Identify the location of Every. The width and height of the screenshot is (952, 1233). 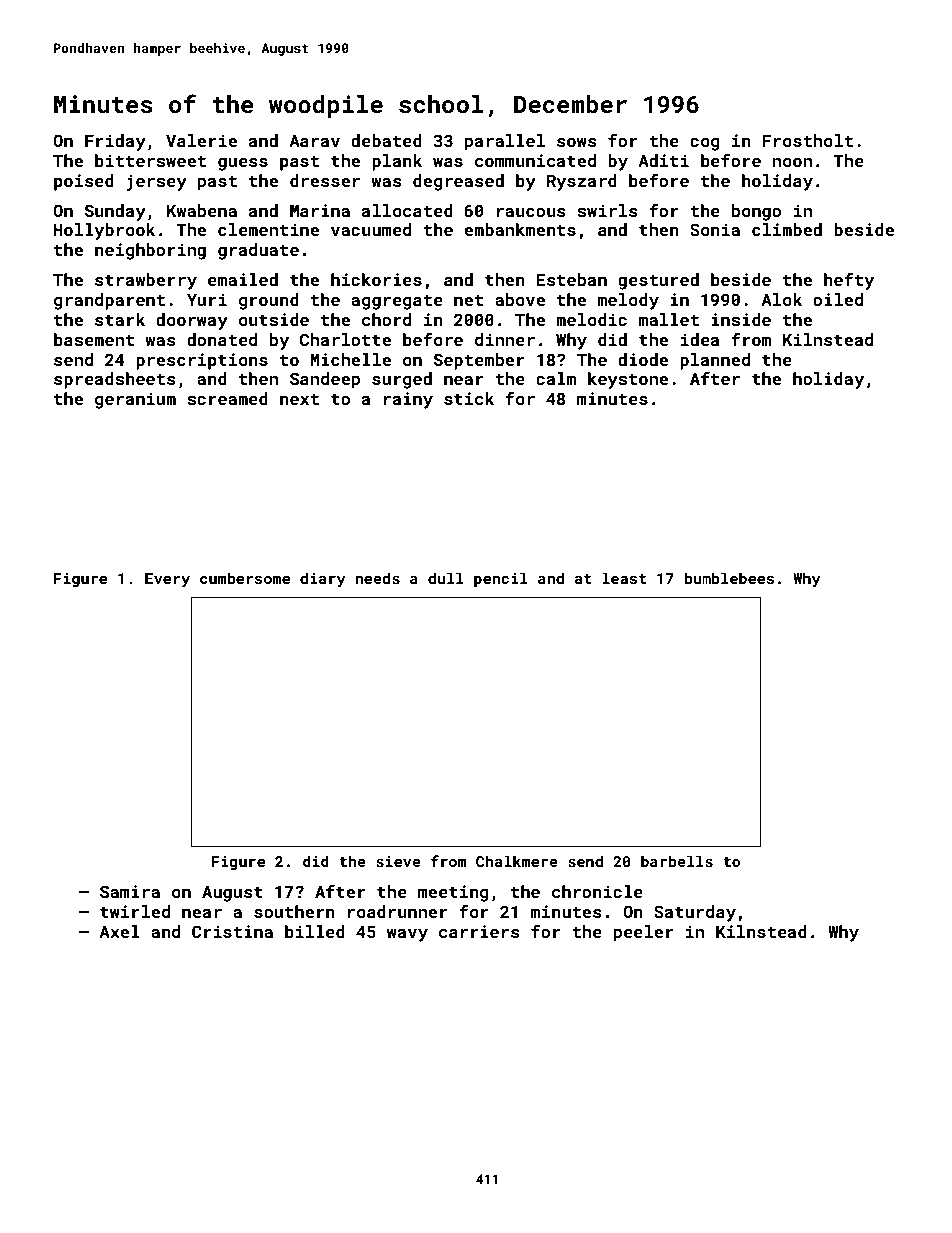
(167, 580).
